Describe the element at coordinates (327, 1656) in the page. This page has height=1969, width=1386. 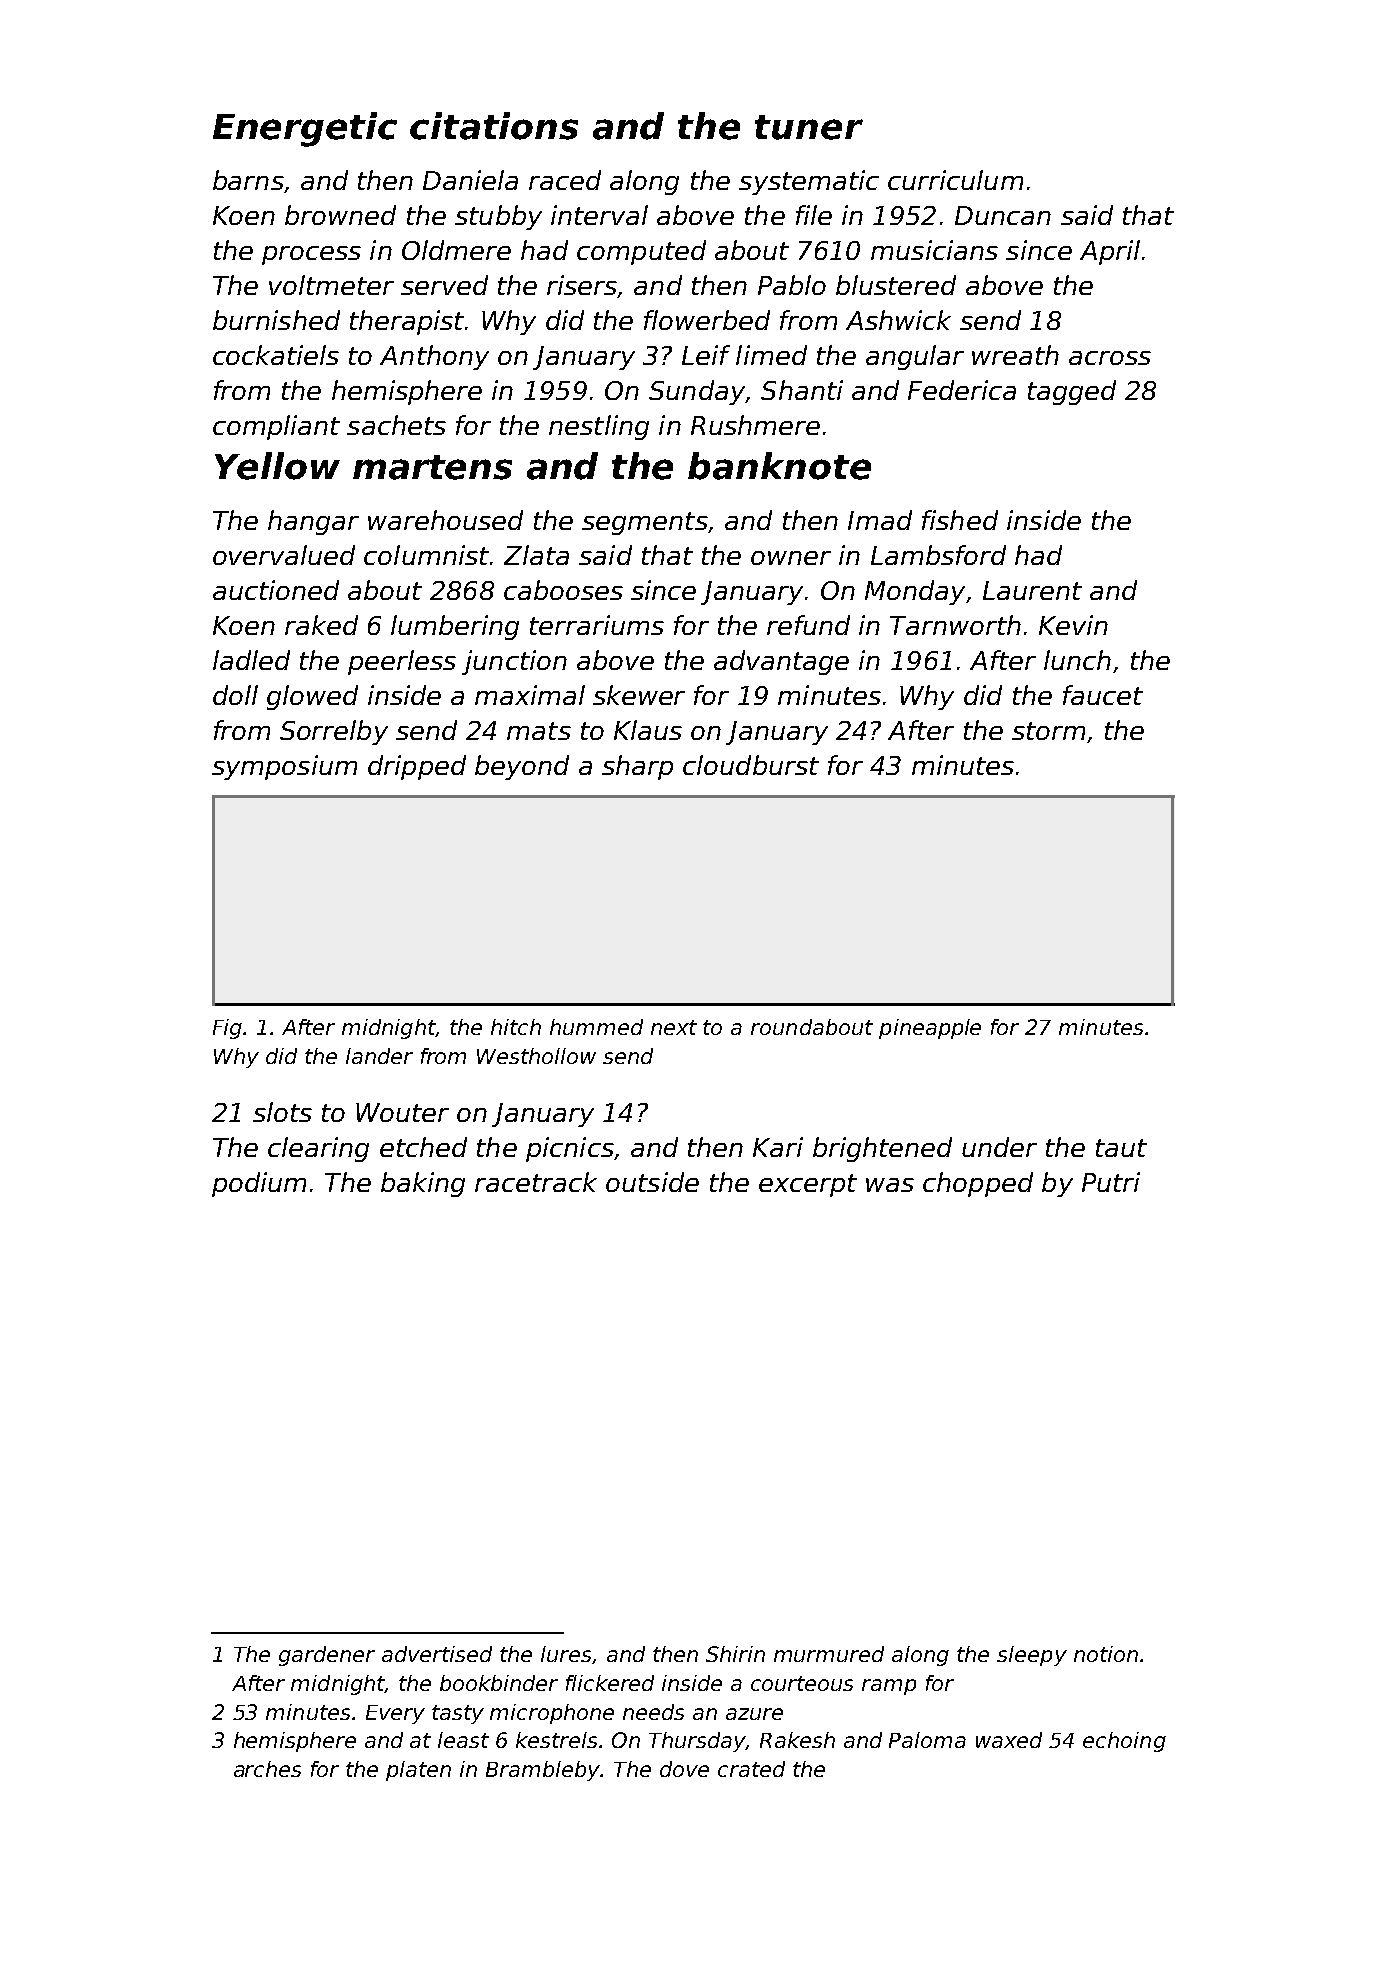
I see `gardener` at that location.
